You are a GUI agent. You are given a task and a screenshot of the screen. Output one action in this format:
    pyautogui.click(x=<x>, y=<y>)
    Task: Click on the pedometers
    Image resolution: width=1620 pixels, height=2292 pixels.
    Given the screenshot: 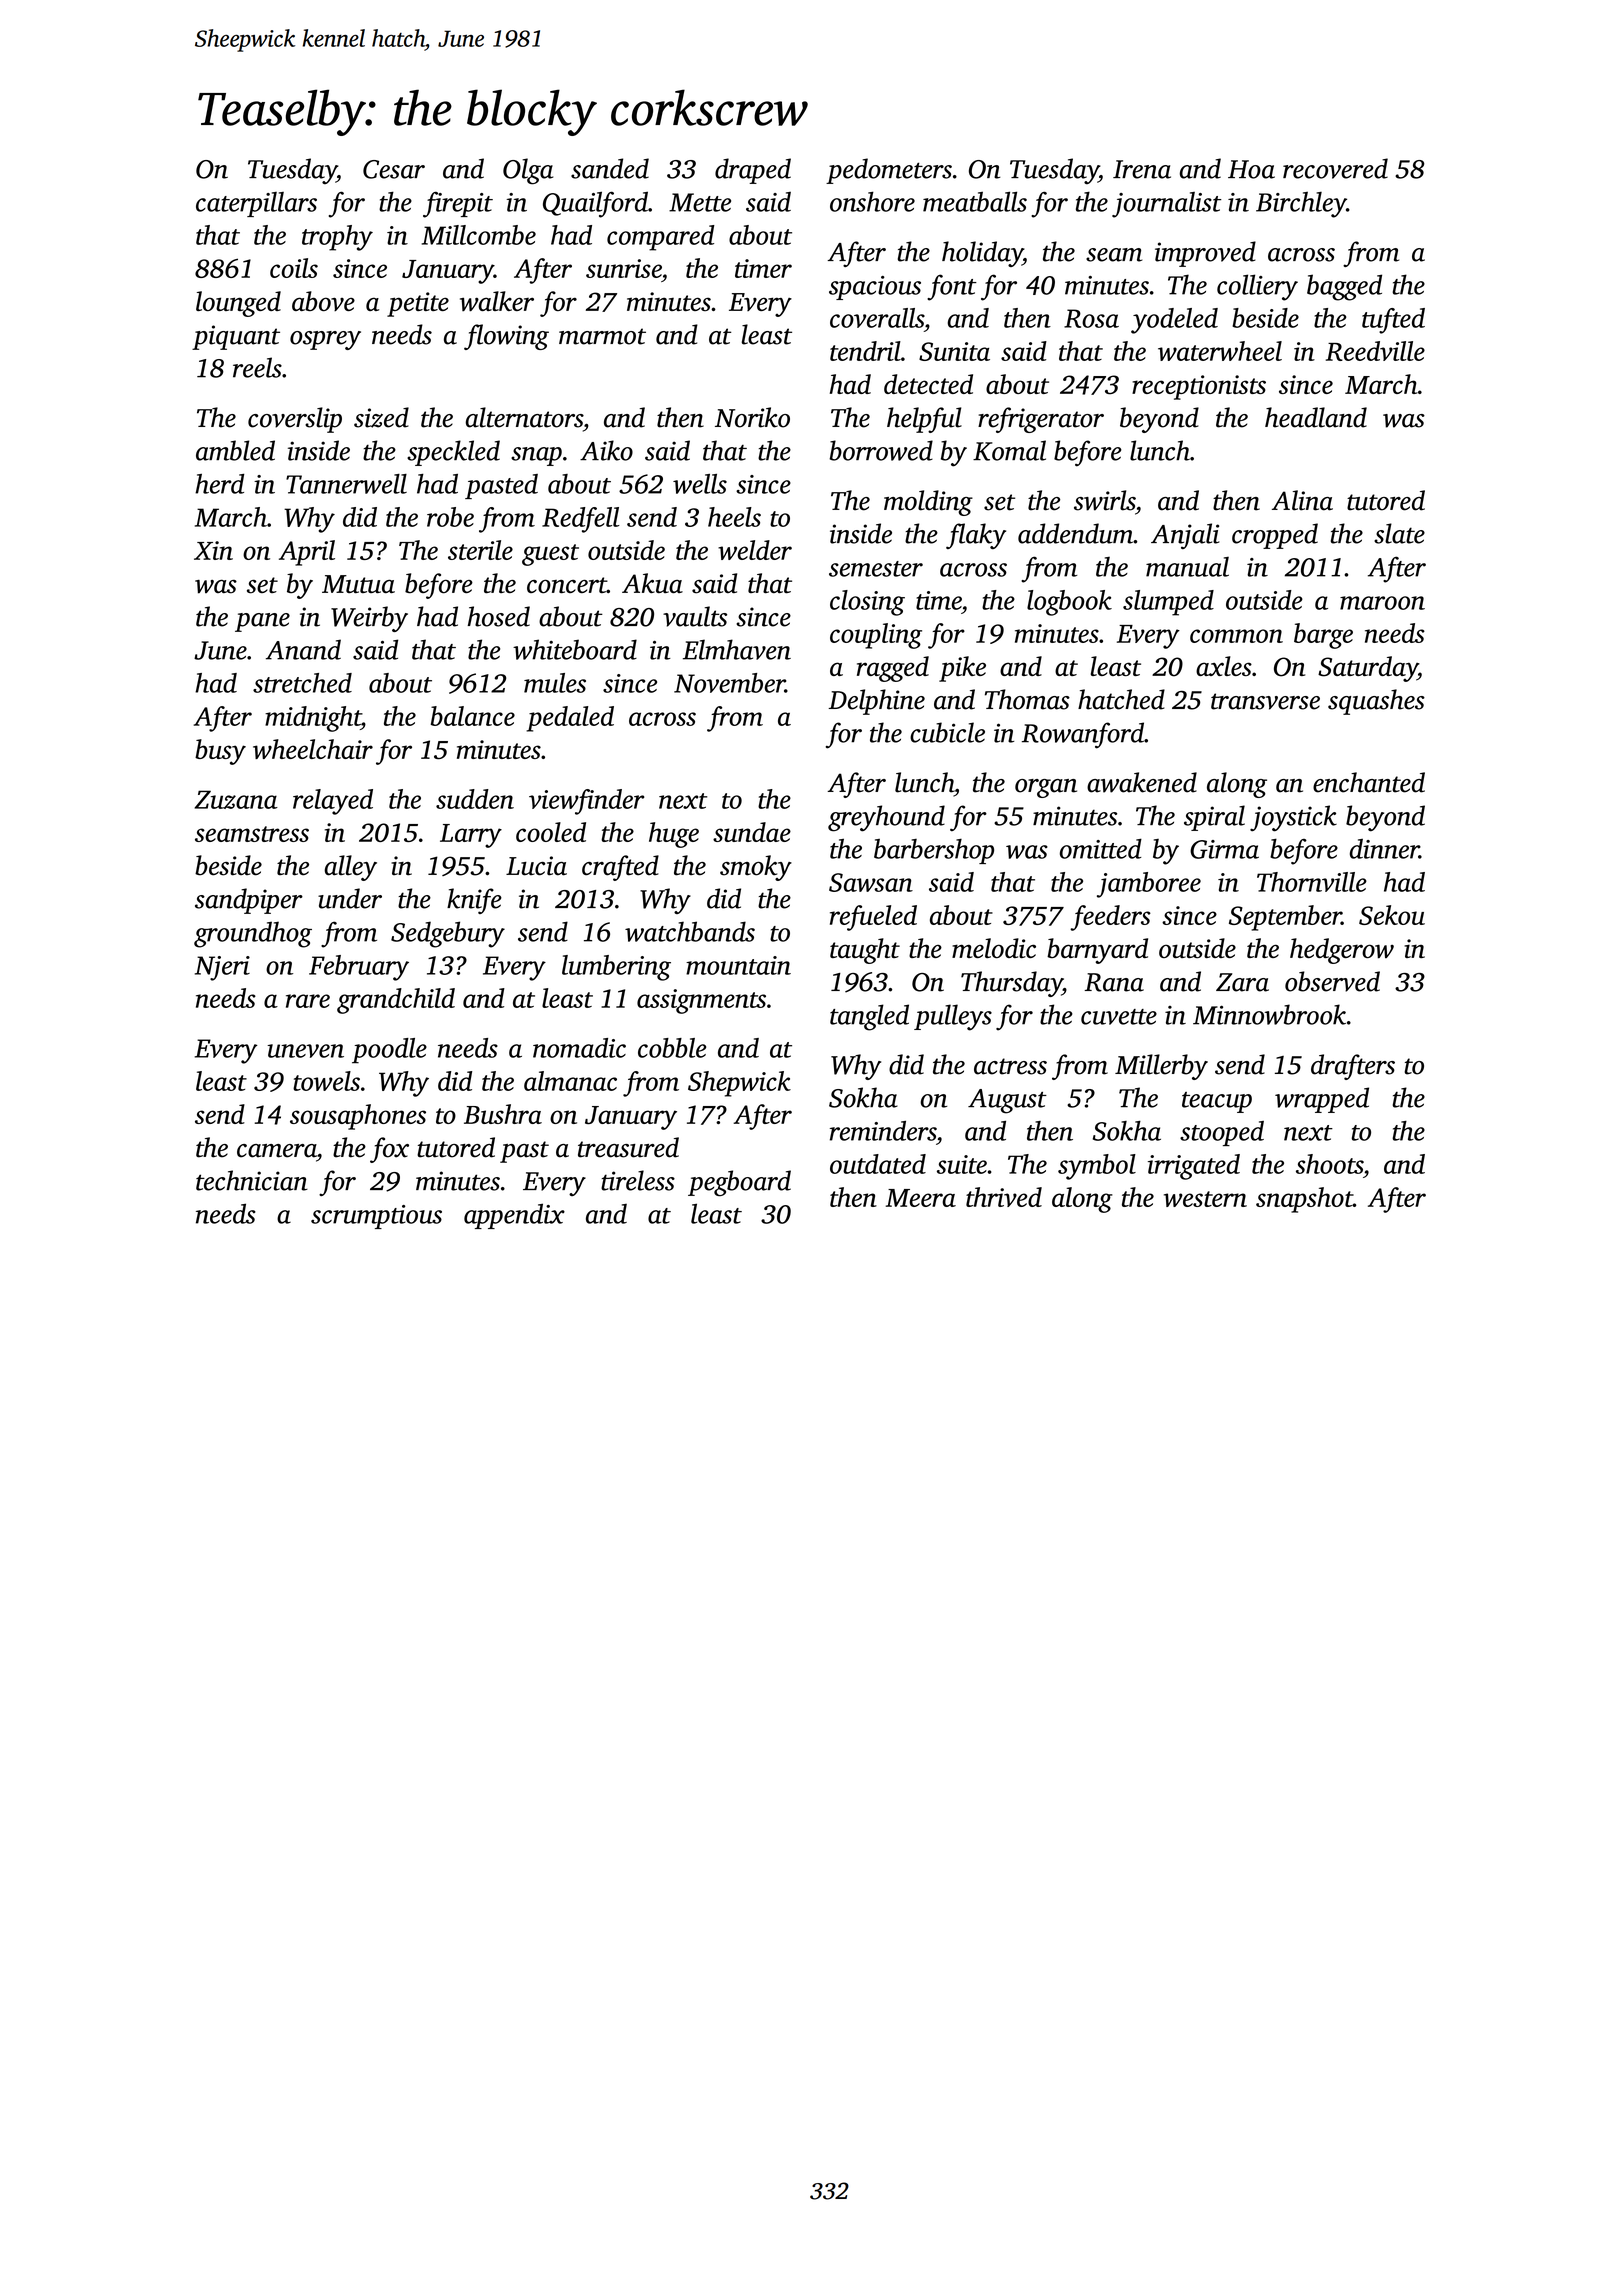 What is the action you would take?
    pyautogui.click(x=889, y=171)
